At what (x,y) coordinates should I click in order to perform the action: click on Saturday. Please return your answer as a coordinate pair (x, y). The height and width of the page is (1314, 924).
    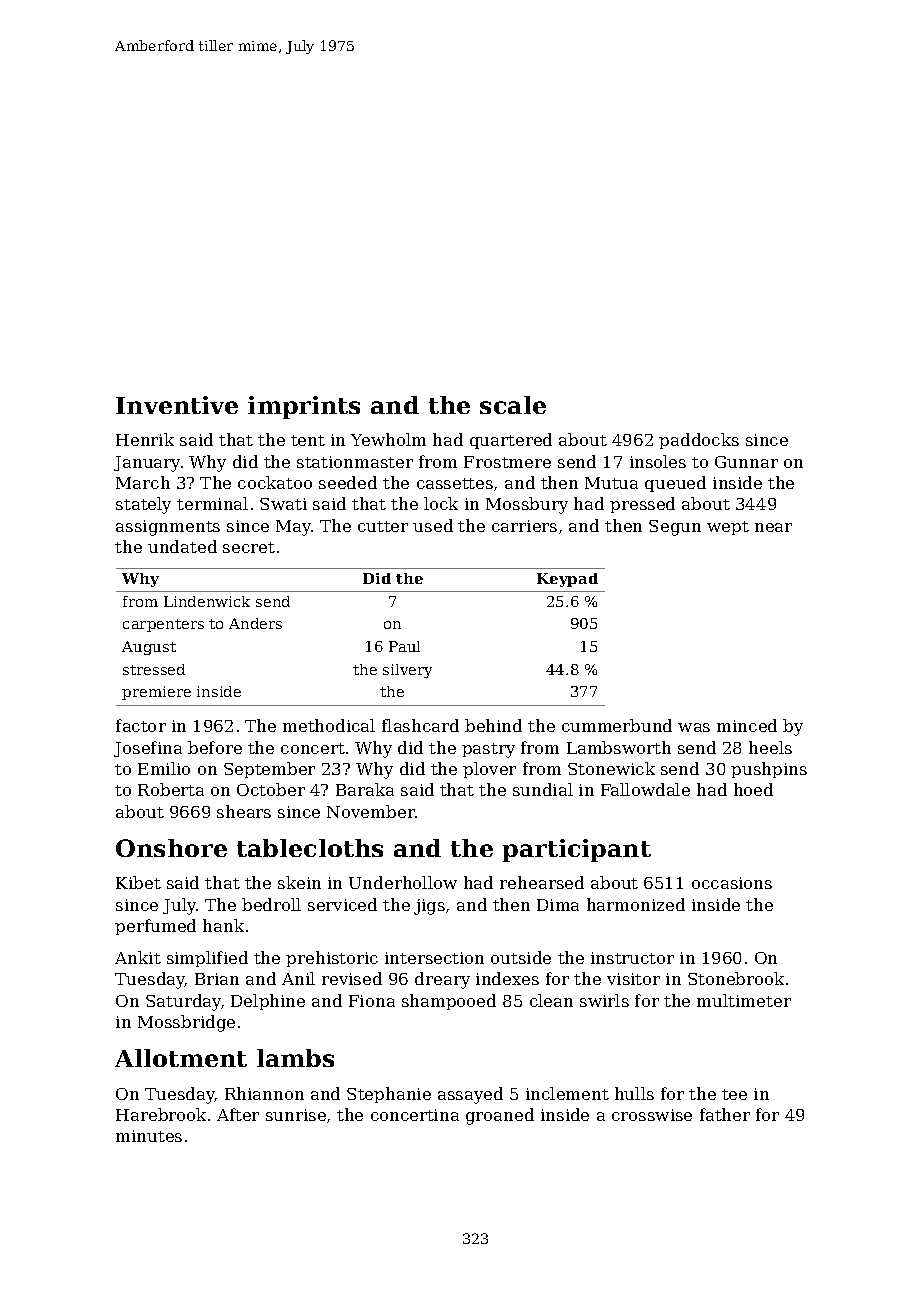
    Looking at the image, I should click on (183, 1002).
